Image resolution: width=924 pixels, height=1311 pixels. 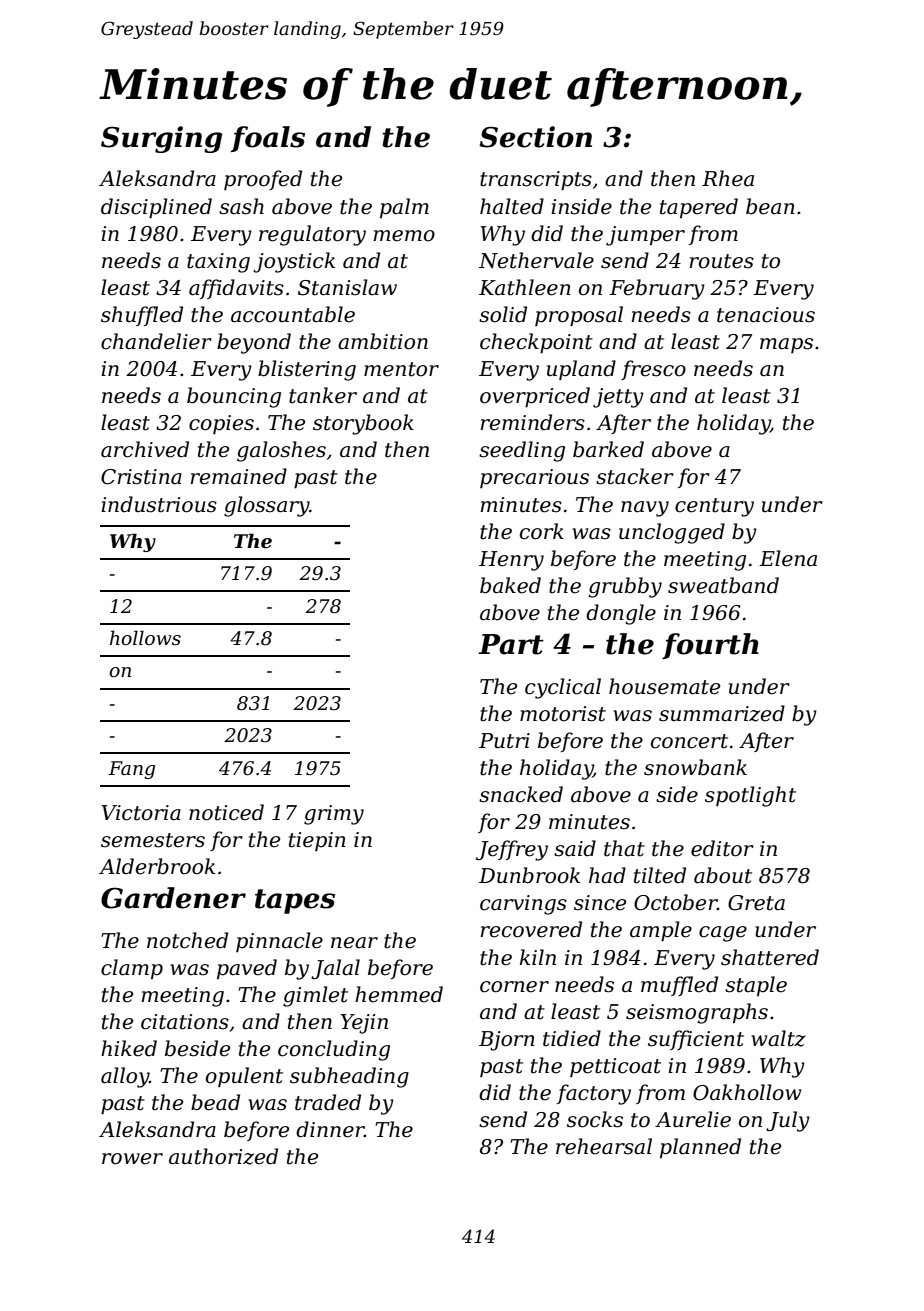 What do you see at coordinates (234, 397) in the screenshot?
I see `bouncing` at bounding box center [234, 397].
